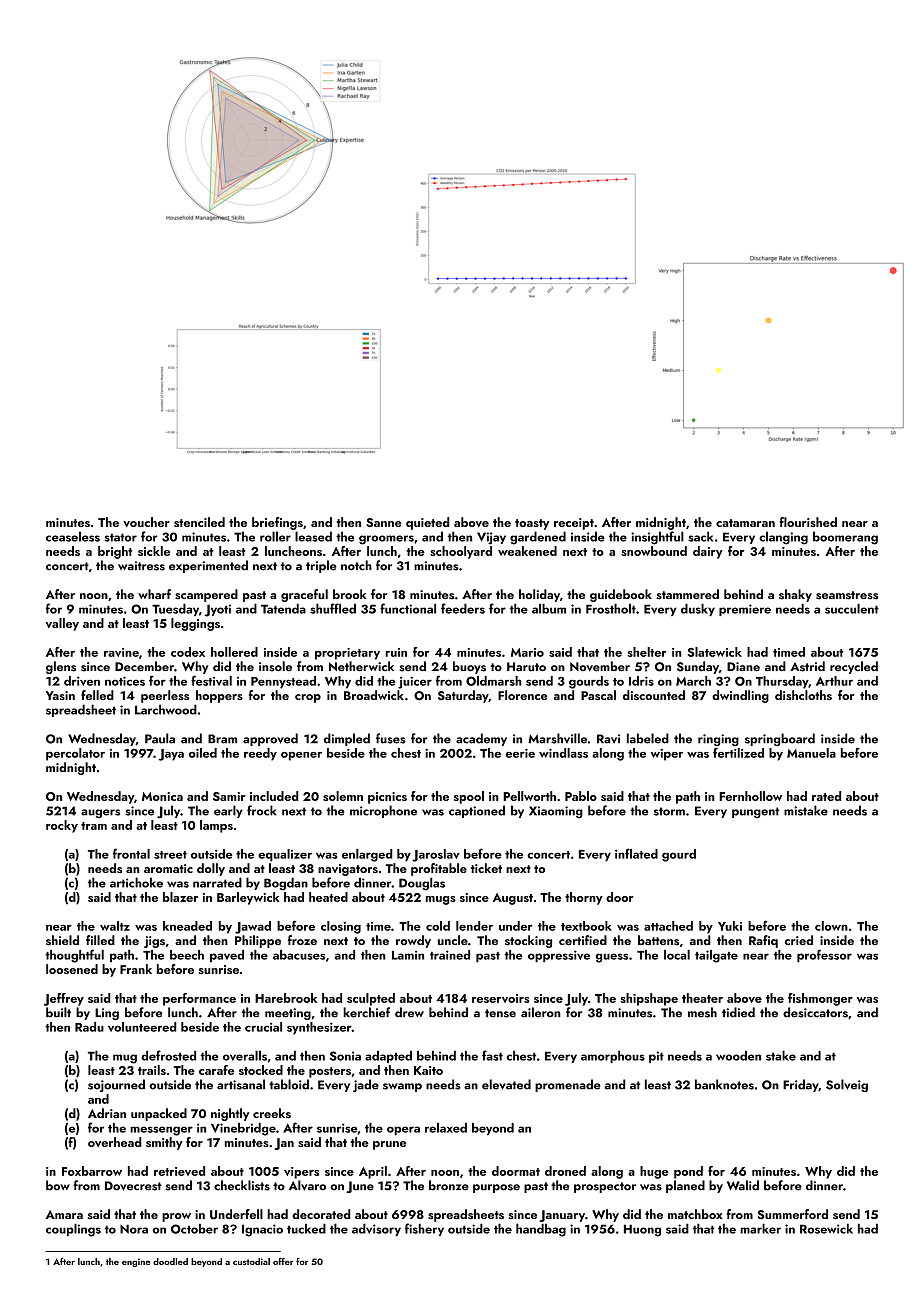  What do you see at coordinates (170, 1261) in the document?
I see `doodled` at bounding box center [170, 1261].
